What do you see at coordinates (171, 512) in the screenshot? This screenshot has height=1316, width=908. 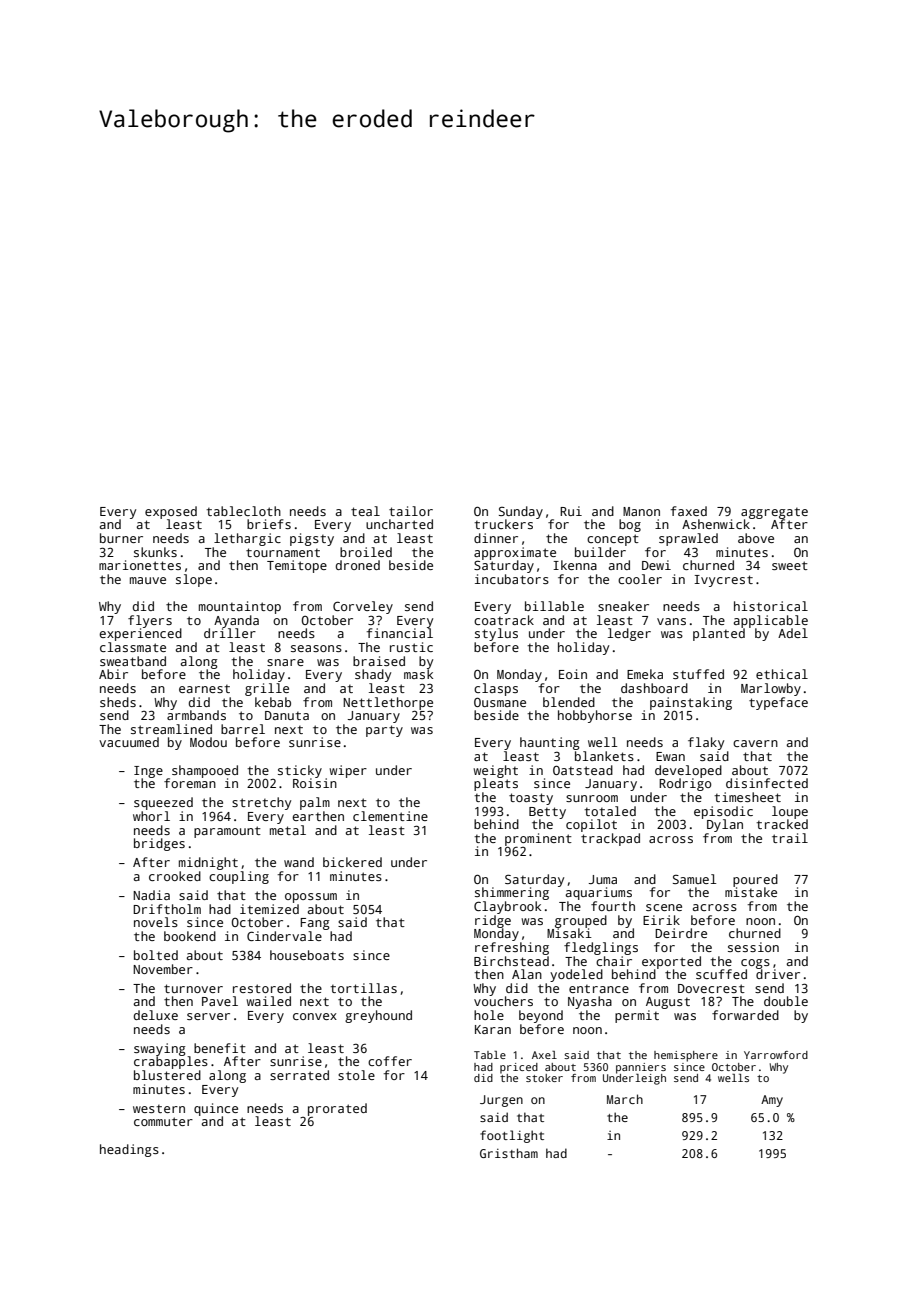 I see `exposed` at bounding box center [171, 512].
